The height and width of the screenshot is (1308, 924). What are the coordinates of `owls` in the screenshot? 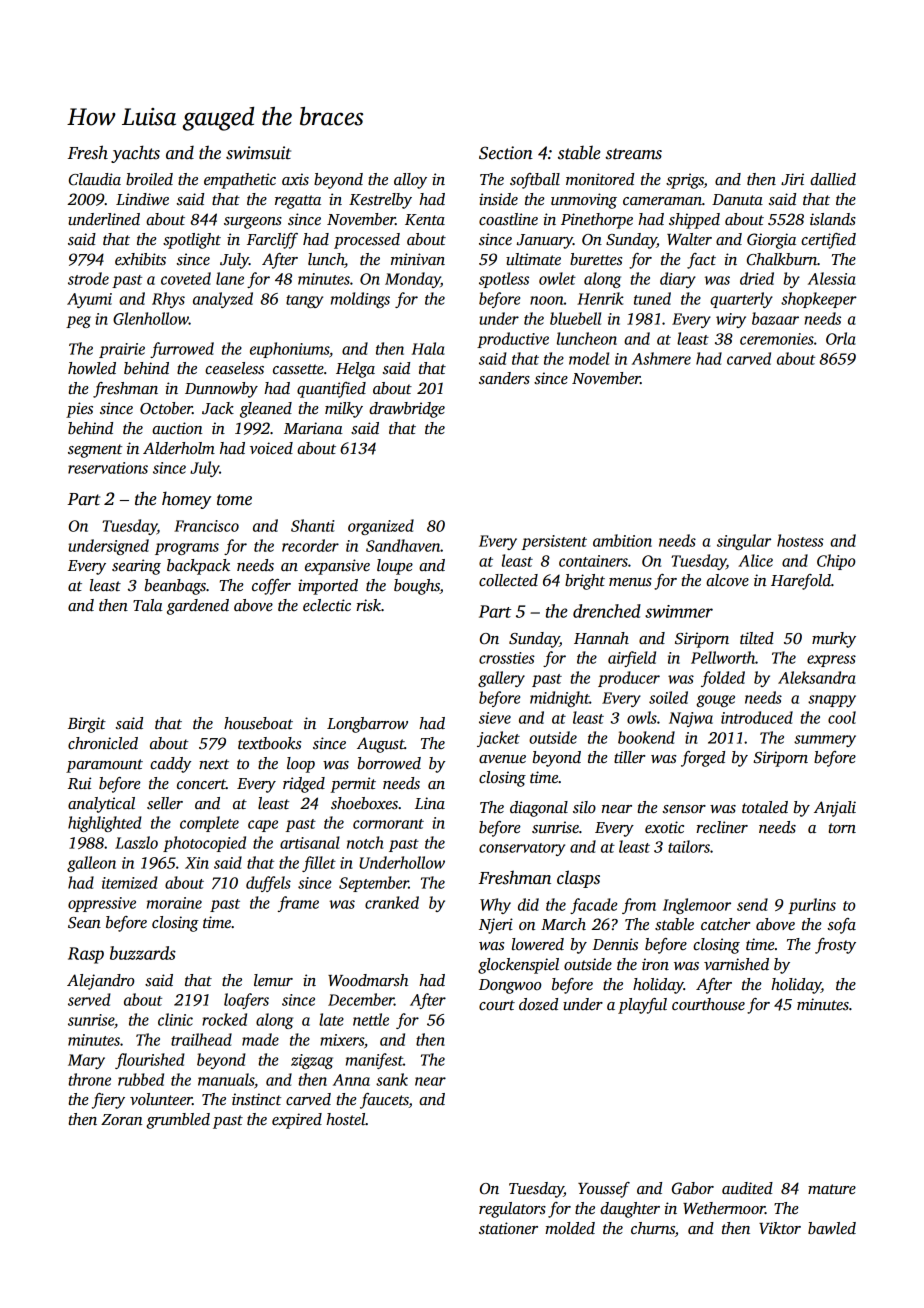 It's located at (642, 717).
